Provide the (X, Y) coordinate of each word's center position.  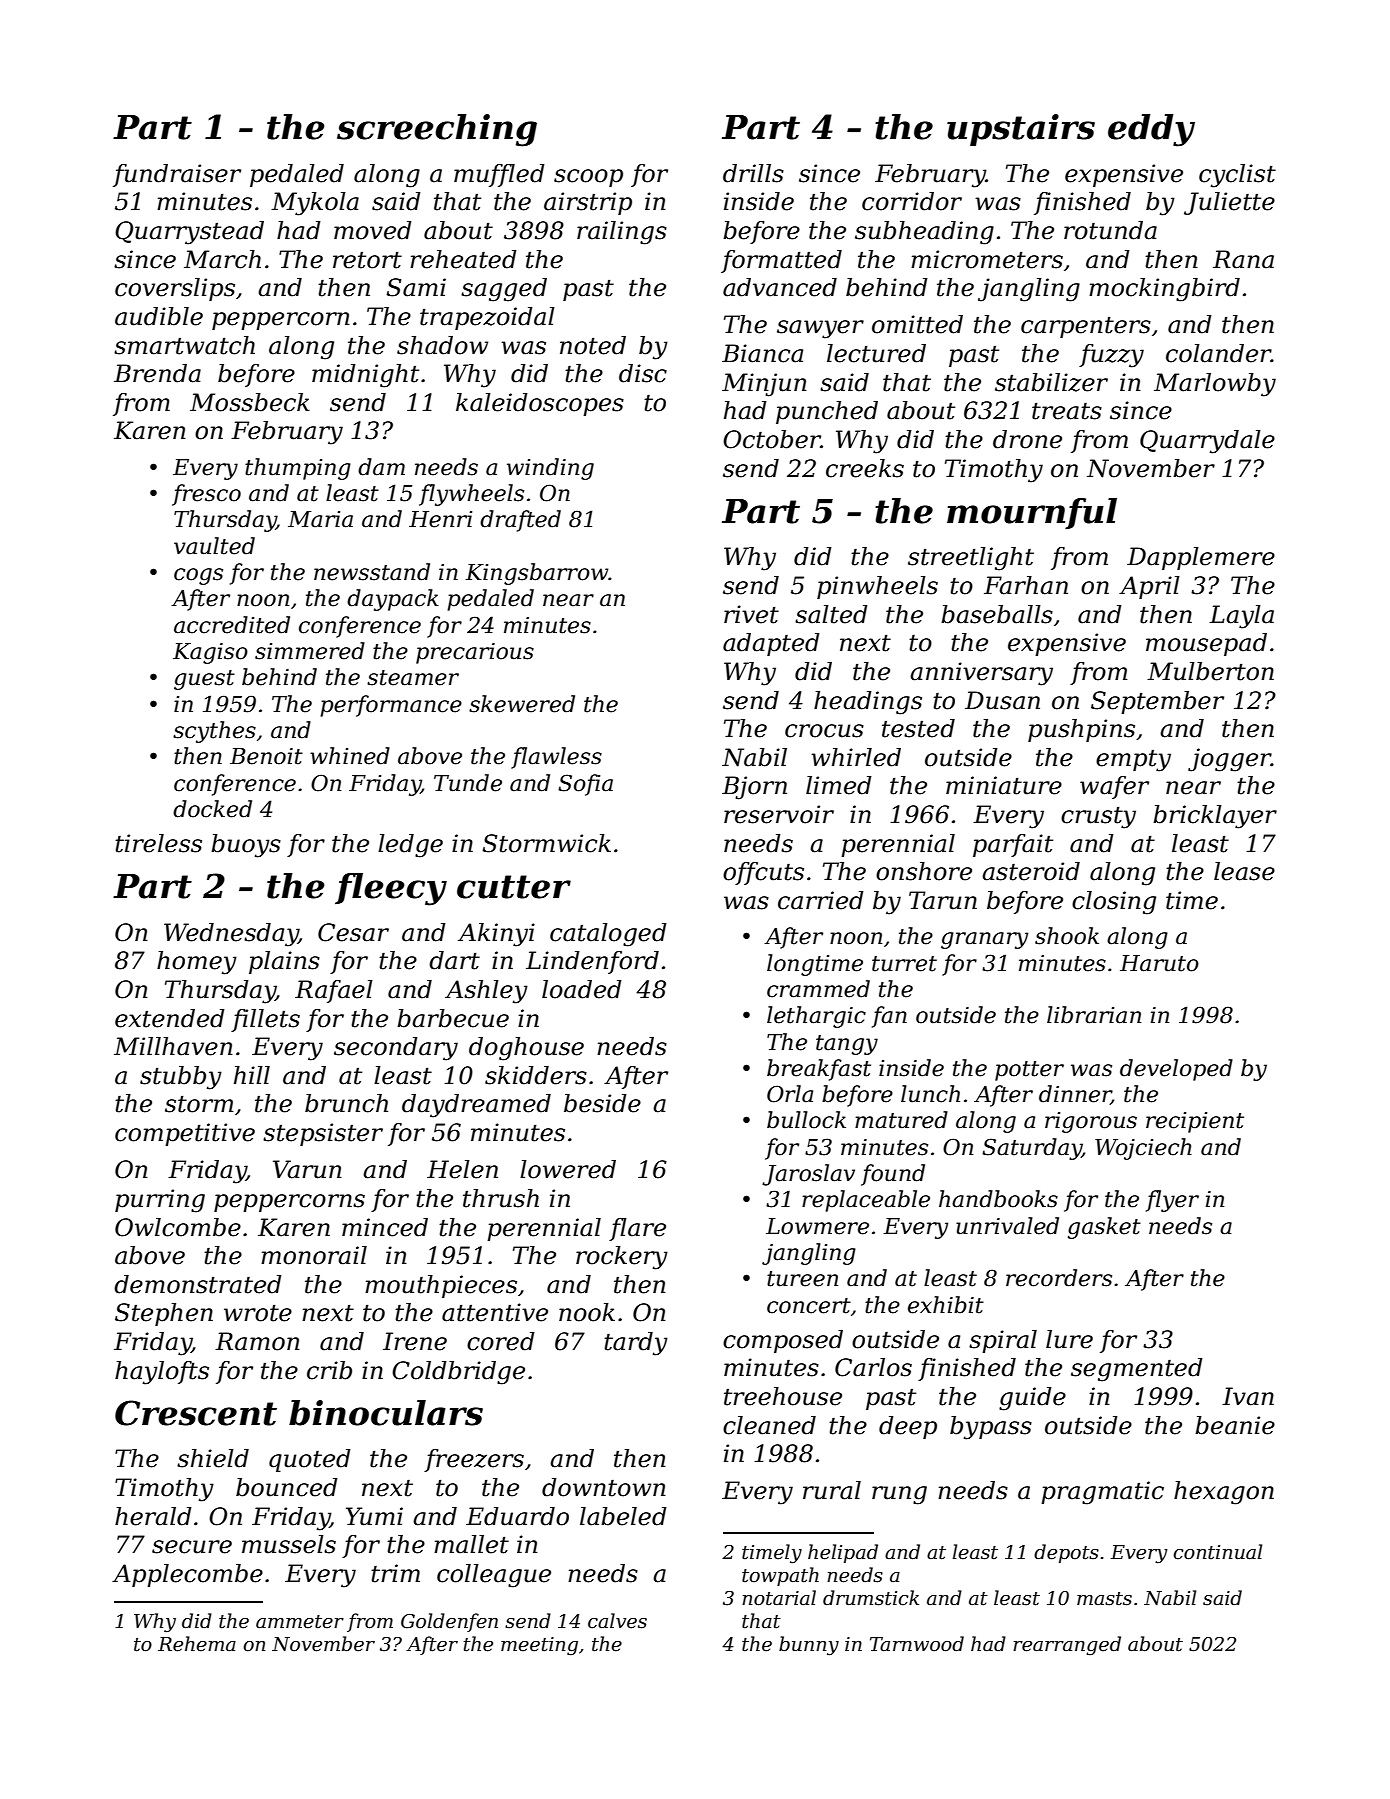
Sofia (585, 785)
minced (385, 1227)
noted (593, 345)
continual (1217, 1552)
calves (617, 1621)
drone (1027, 439)
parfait (1013, 845)
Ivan (1248, 1396)
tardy (636, 1344)
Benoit (266, 756)
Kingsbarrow (537, 574)
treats (1067, 411)
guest (204, 680)
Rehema (197, 1644)
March (222, 259)
